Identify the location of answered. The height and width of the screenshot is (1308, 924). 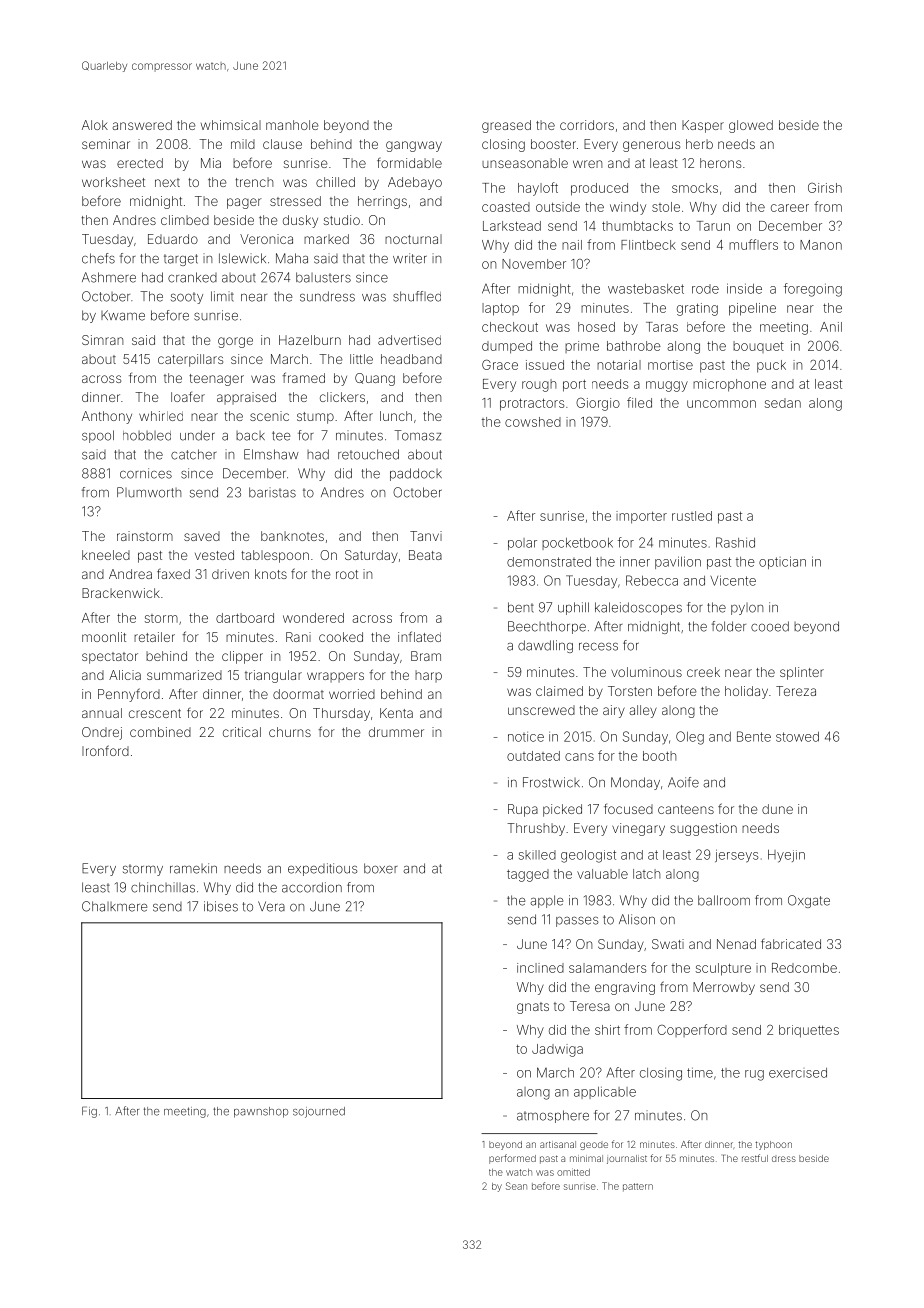
(142, 125).
